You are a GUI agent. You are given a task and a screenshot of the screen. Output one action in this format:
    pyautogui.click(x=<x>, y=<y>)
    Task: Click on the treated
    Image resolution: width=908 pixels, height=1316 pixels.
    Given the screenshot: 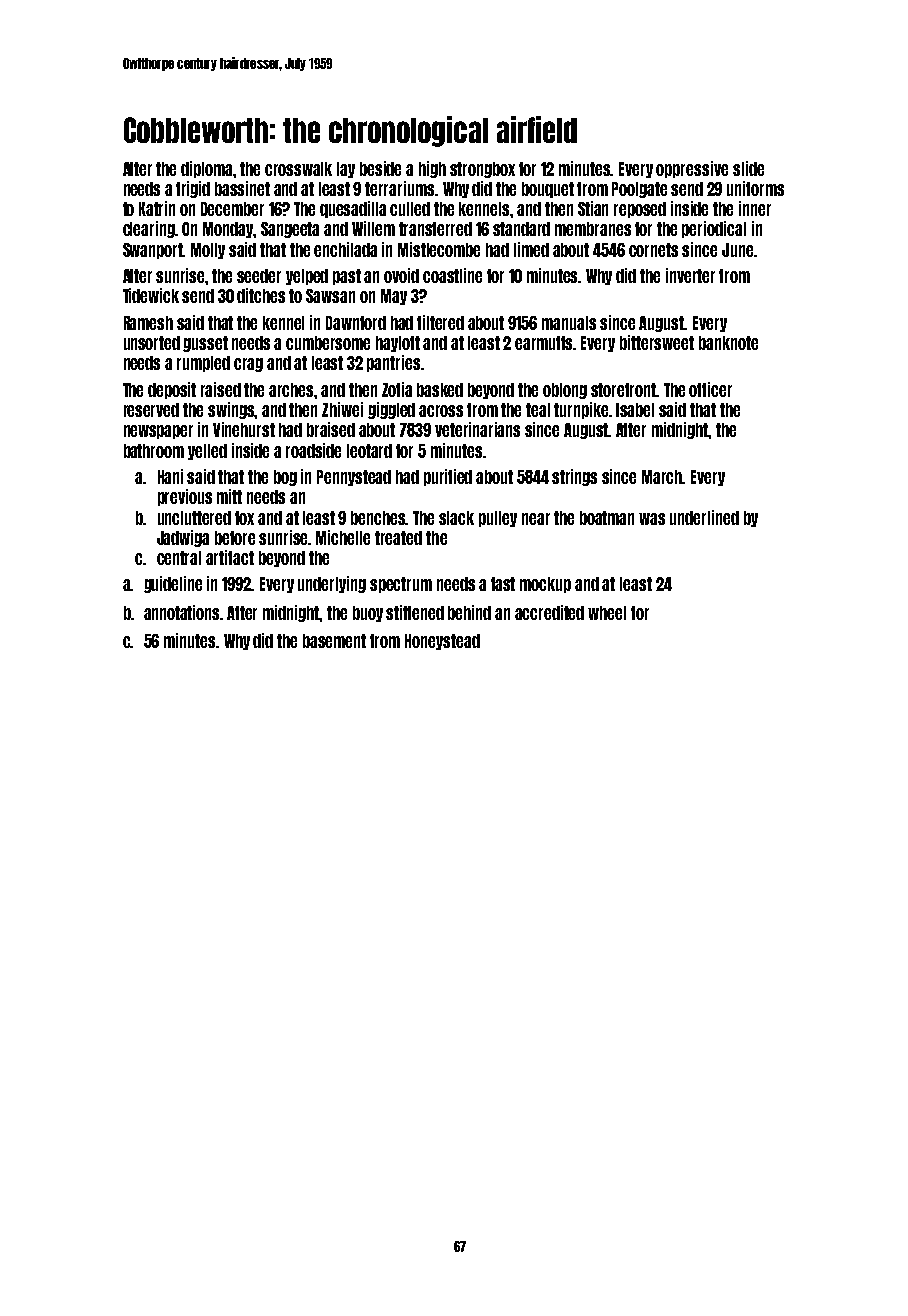 What is the action you would take?
    pyautogui.click(x=398, y=538)
